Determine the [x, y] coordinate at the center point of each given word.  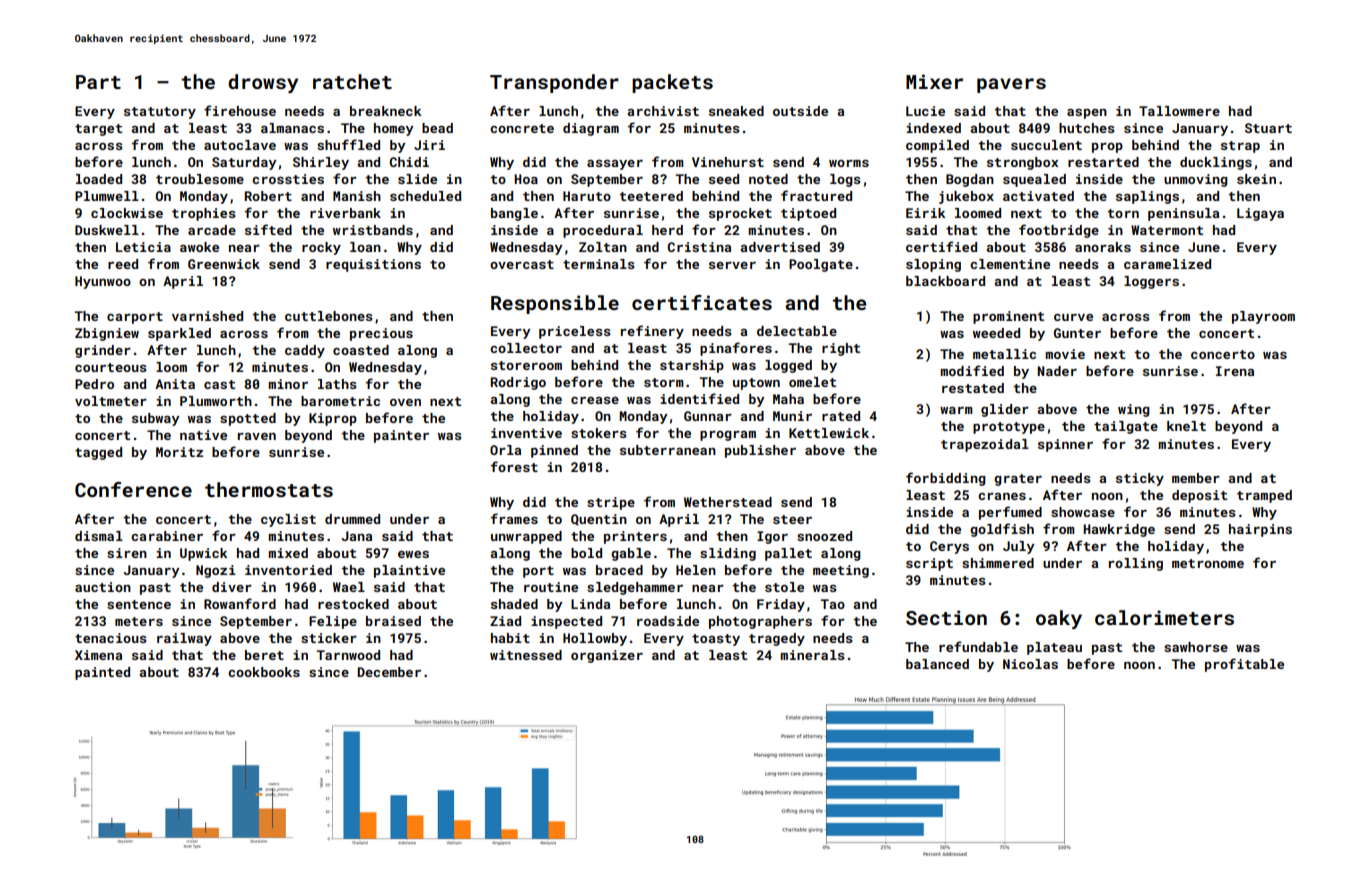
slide [417, 179]
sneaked [736, 111]
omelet [812, 382]
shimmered [998, 563]
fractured [816, 195]
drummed [352, 519]
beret [264, 655]
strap [1240, 147]
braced [619, 570]
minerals [812, 655]
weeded [996, 333]
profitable [1244, 665]
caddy [305, 351]
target [98, 130]
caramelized [1167, 264]
